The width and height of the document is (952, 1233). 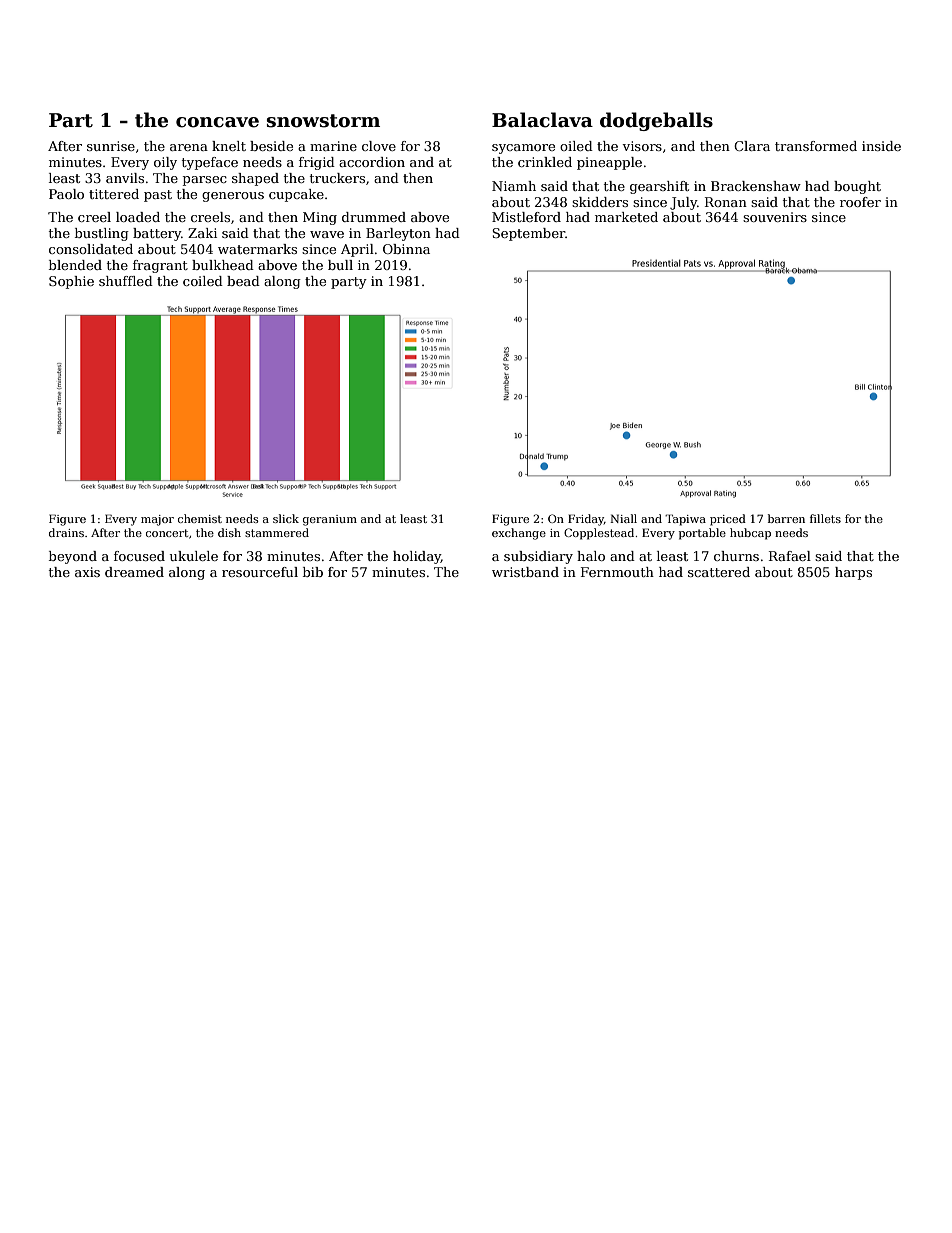 I want to click on Balaclava, so click(x=542, y=120).
